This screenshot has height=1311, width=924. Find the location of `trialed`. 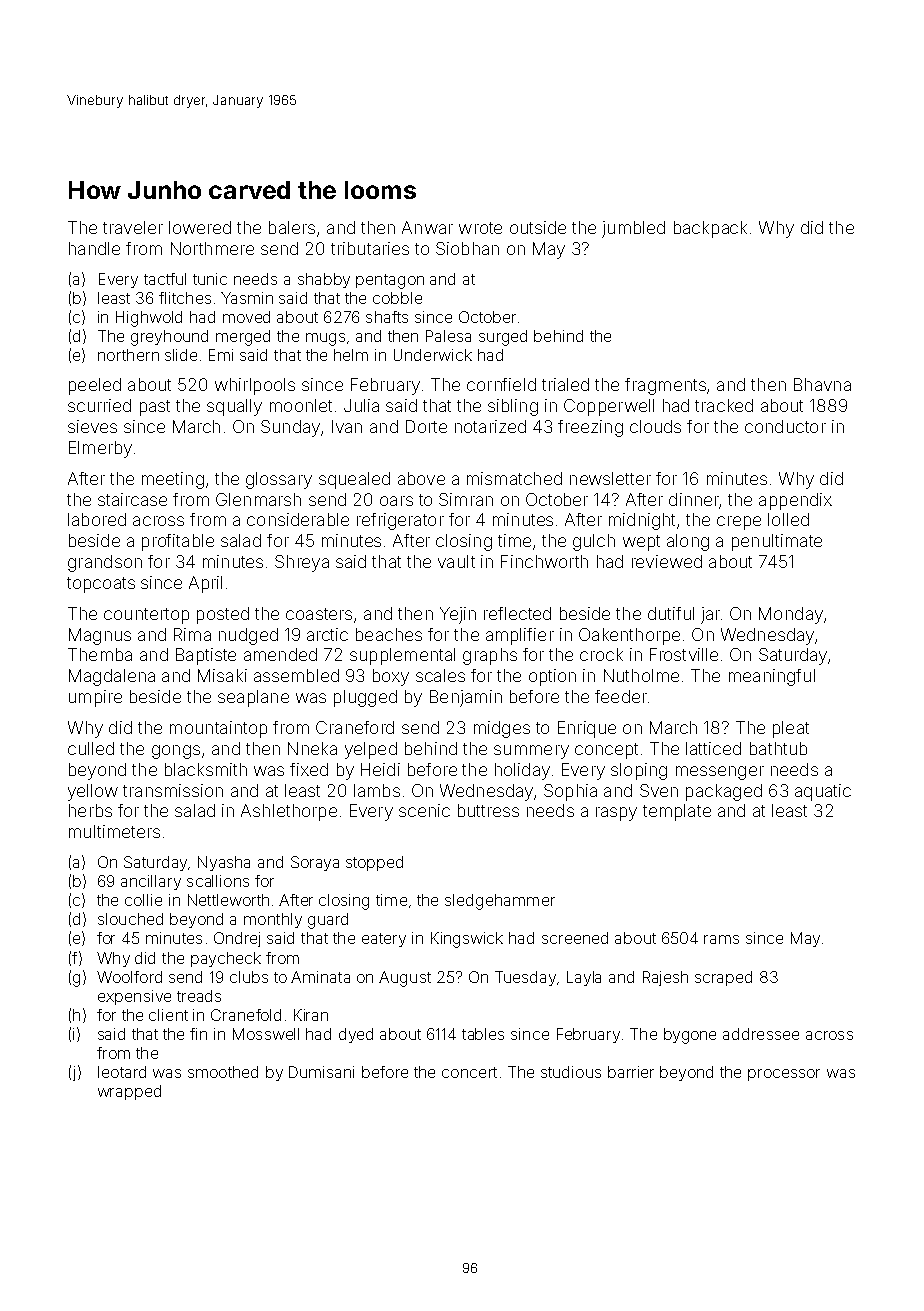

trialed is located at coordinates (565, 384).
